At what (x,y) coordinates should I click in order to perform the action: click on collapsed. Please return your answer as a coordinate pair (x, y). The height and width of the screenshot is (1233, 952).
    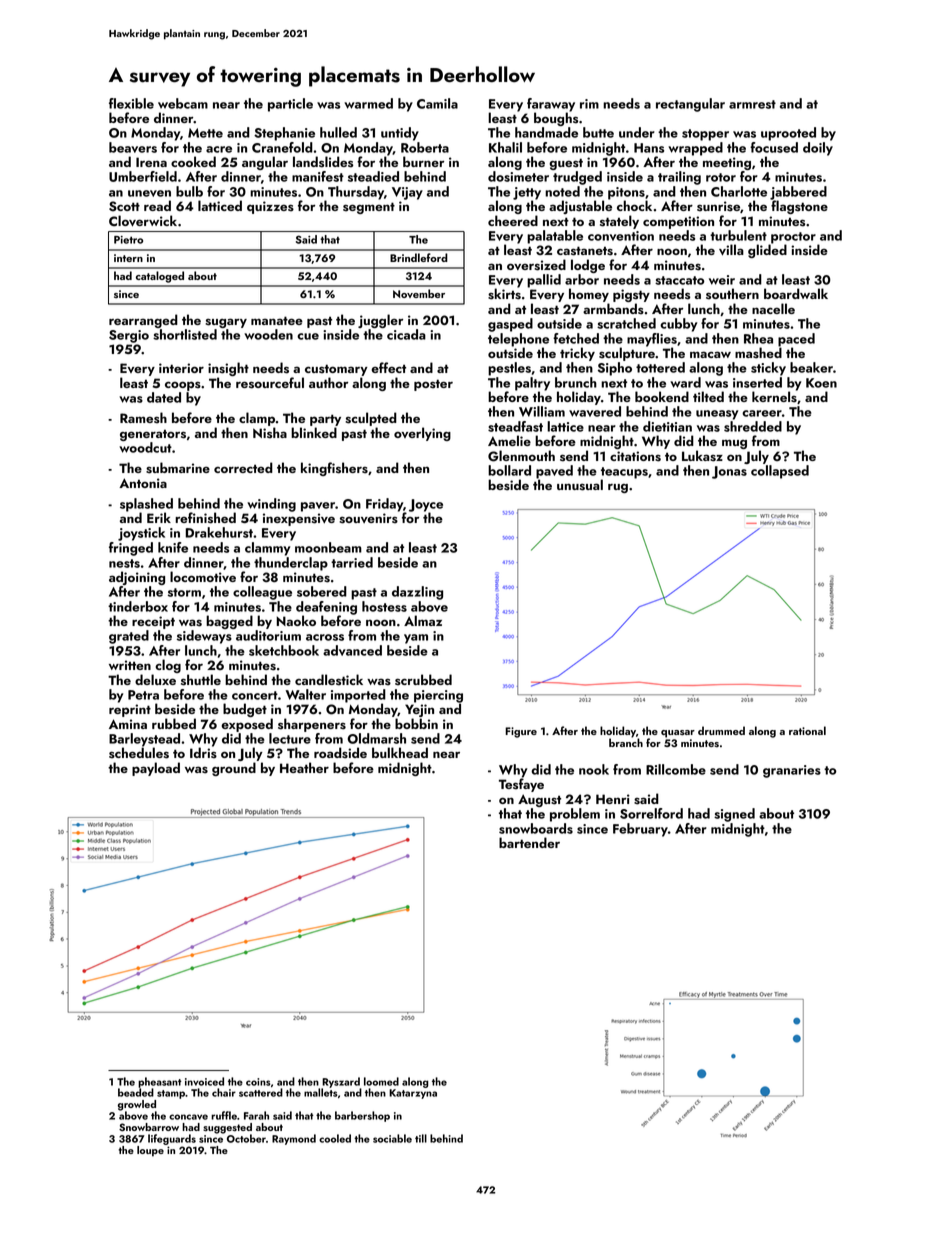
    Looking at the image, I should click on (780, 472).
